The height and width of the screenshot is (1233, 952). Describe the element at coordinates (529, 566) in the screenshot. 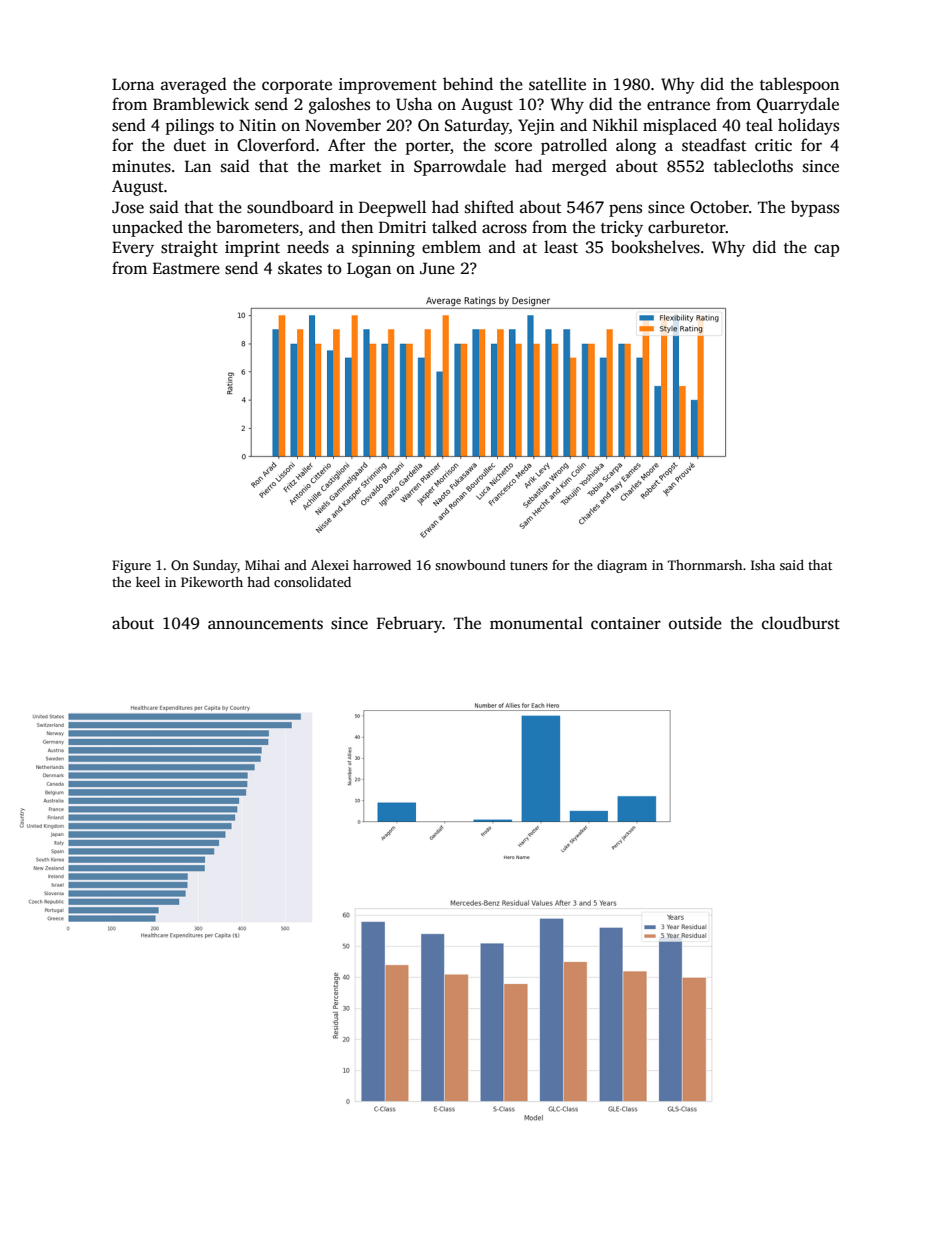

I see `tuners` at that location.
